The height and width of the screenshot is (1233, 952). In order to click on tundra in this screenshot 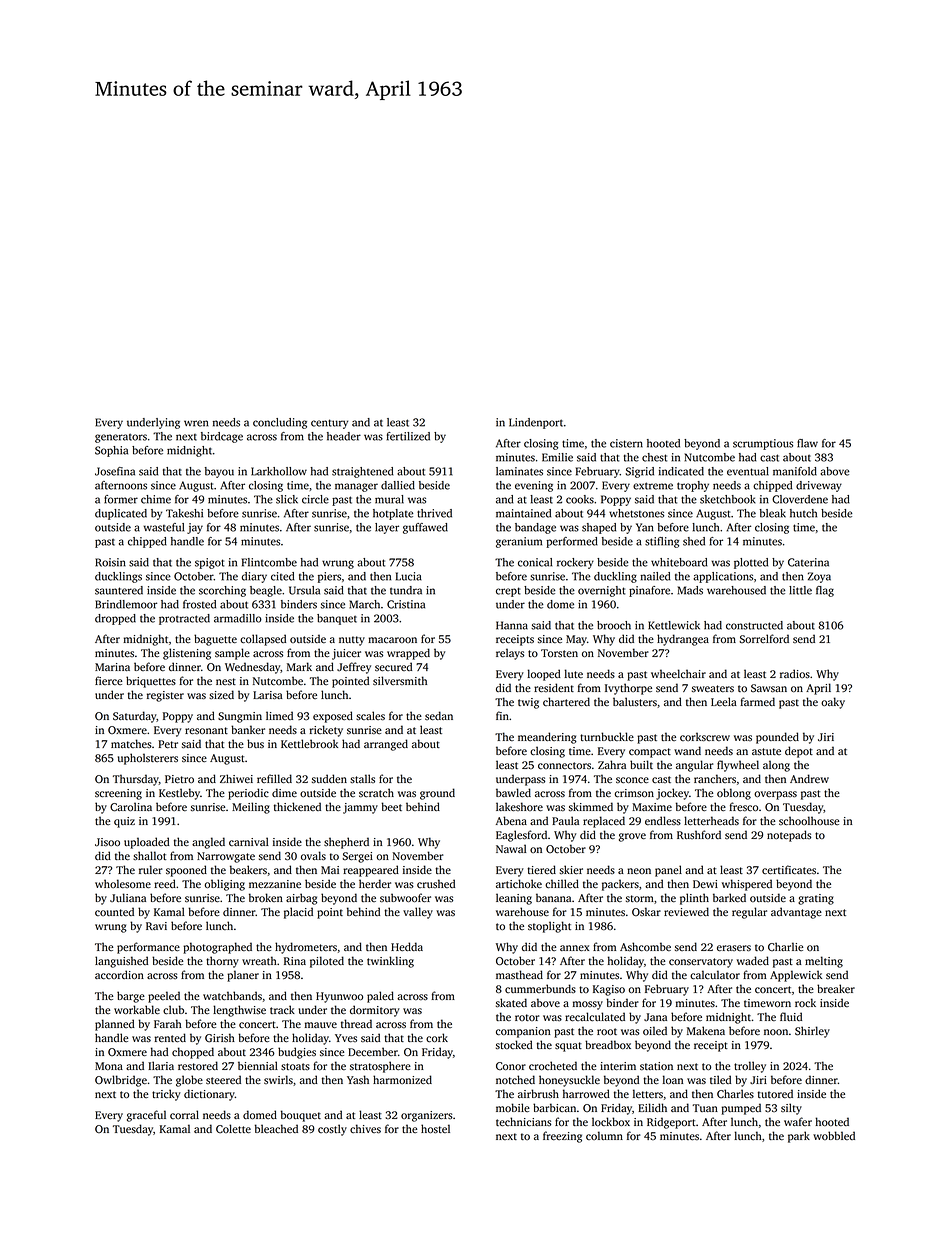, I will do `click(406, 590)`.
